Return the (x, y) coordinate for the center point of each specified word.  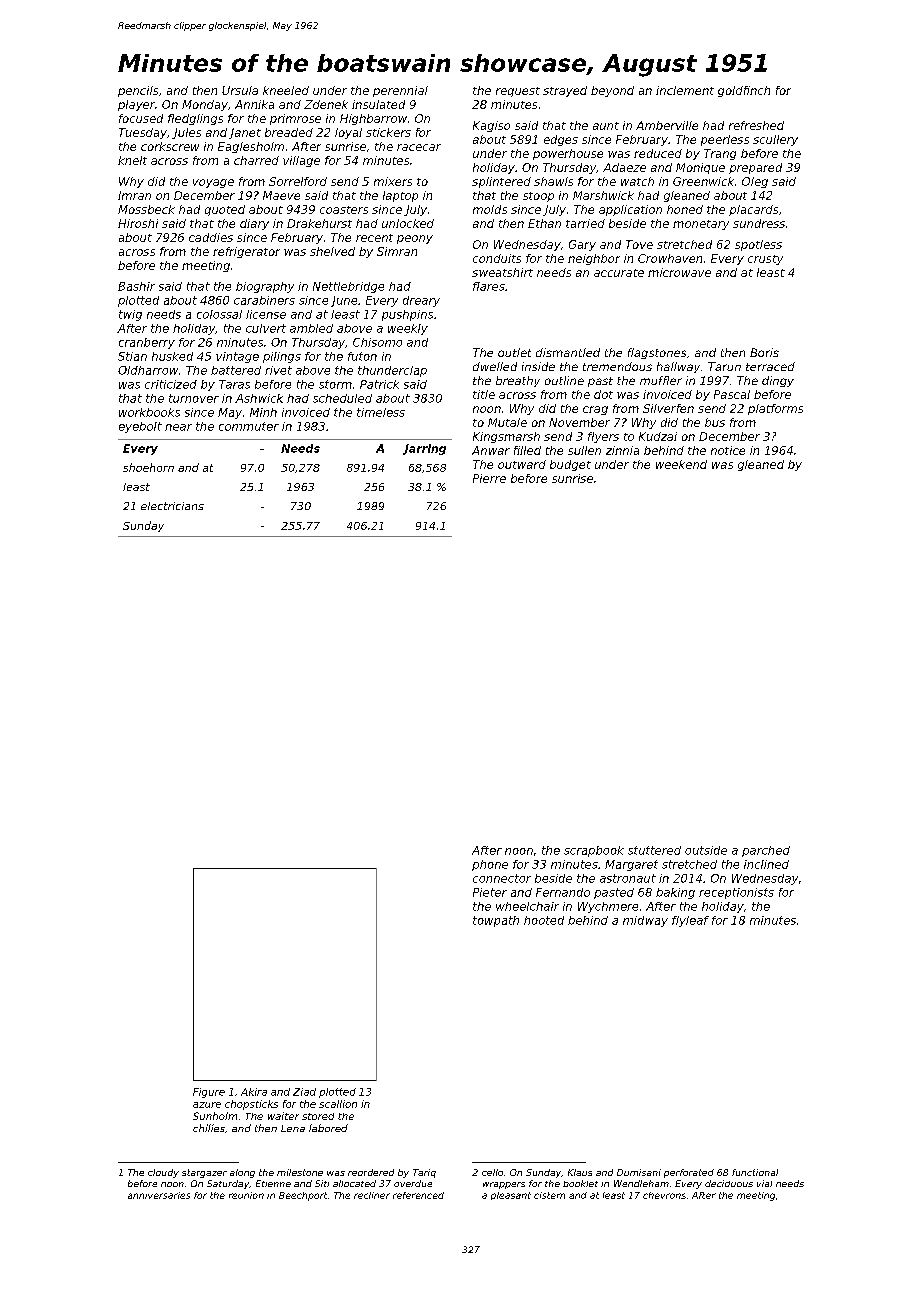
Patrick (379, 384)
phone (490, 865)
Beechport (303, 1196)
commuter (249, 426)
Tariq (424, 1173)
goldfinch (744, 91)
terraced (770, 366)
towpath (496, 921)
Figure (209, 1093)
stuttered (654, 850)
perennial (400, 91)
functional (755, 1172)
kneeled (286, 90)
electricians (172, 506)
